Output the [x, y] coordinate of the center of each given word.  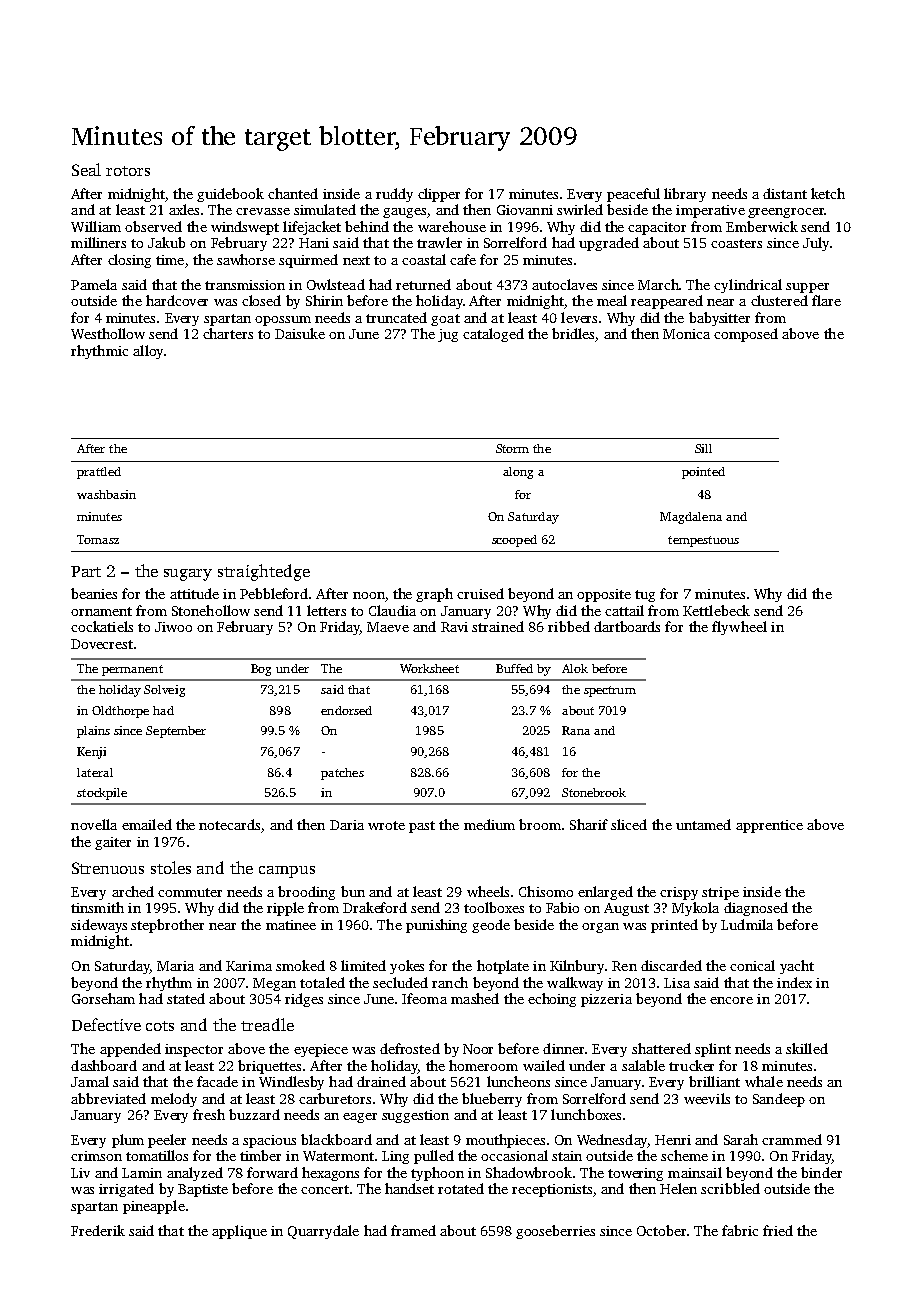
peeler [167, 1141]
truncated [396, 317]
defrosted [410, 1048]
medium [489, 824]
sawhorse [246, 259]
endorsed [346, 710]
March [658, 284]
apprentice [769, 826]
